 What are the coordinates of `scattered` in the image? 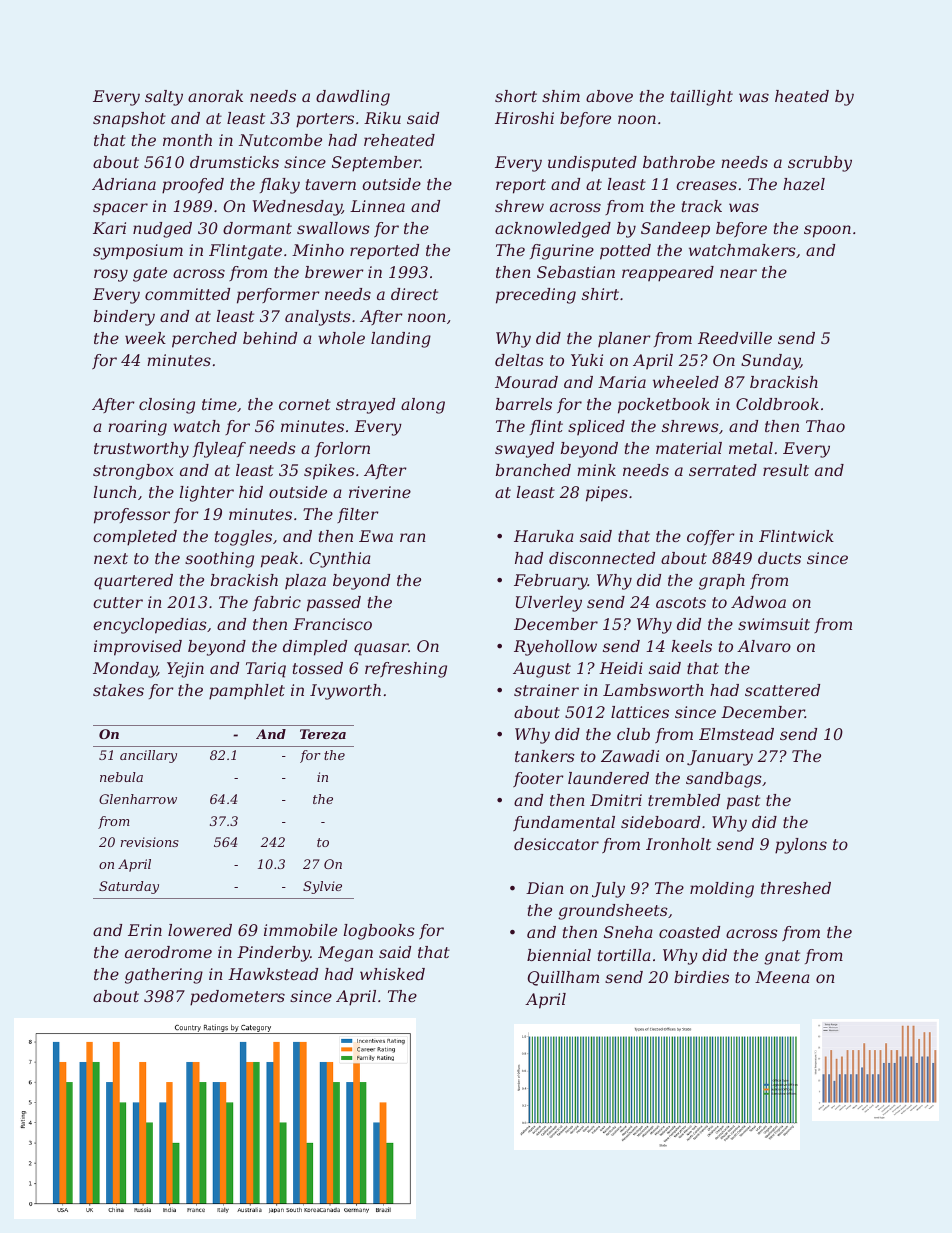 It's located at (782, 690).
